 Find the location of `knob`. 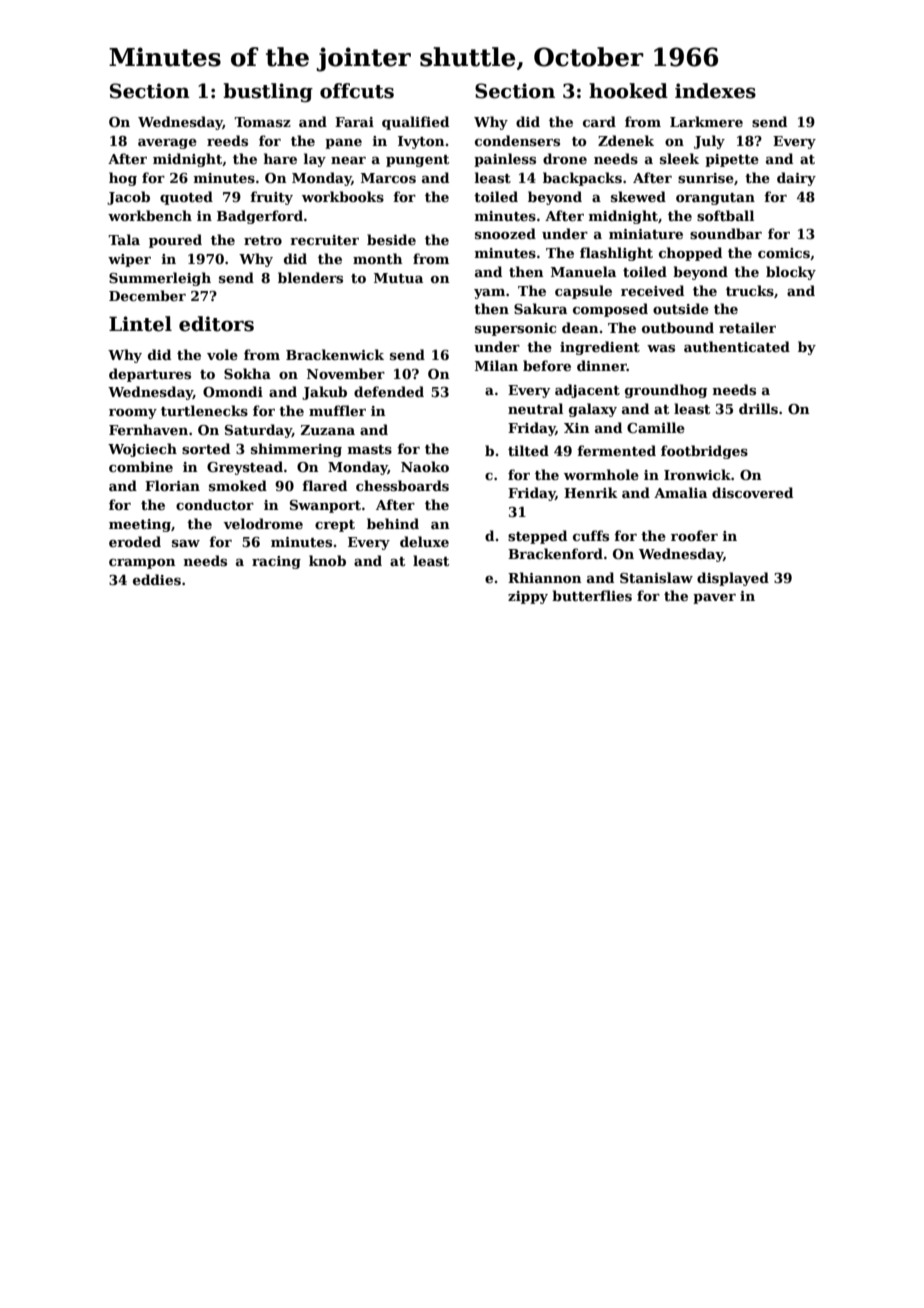

knob is located at coordinates (327, 560).
